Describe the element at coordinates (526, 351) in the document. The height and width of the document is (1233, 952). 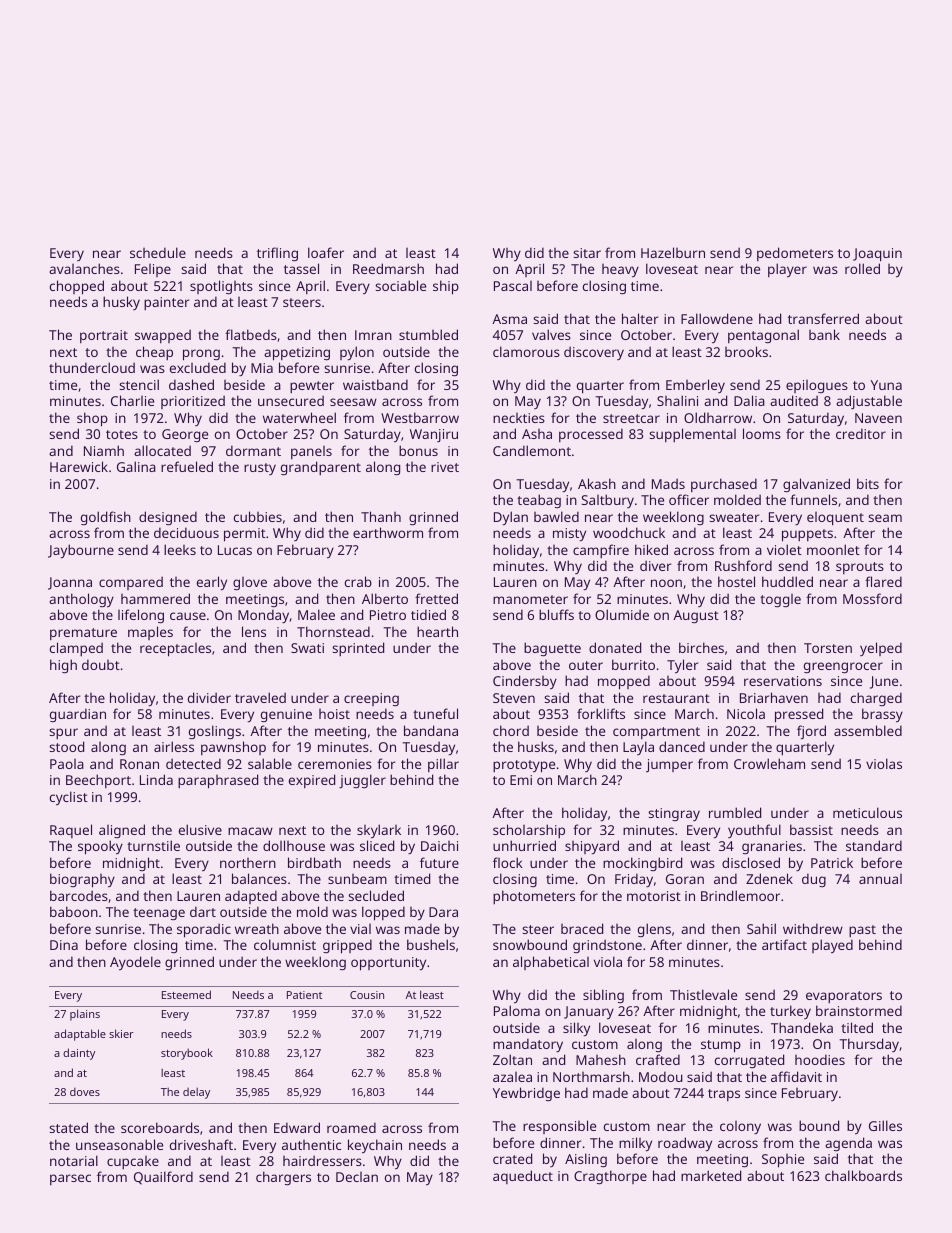
I see `clamorous` at that location.
